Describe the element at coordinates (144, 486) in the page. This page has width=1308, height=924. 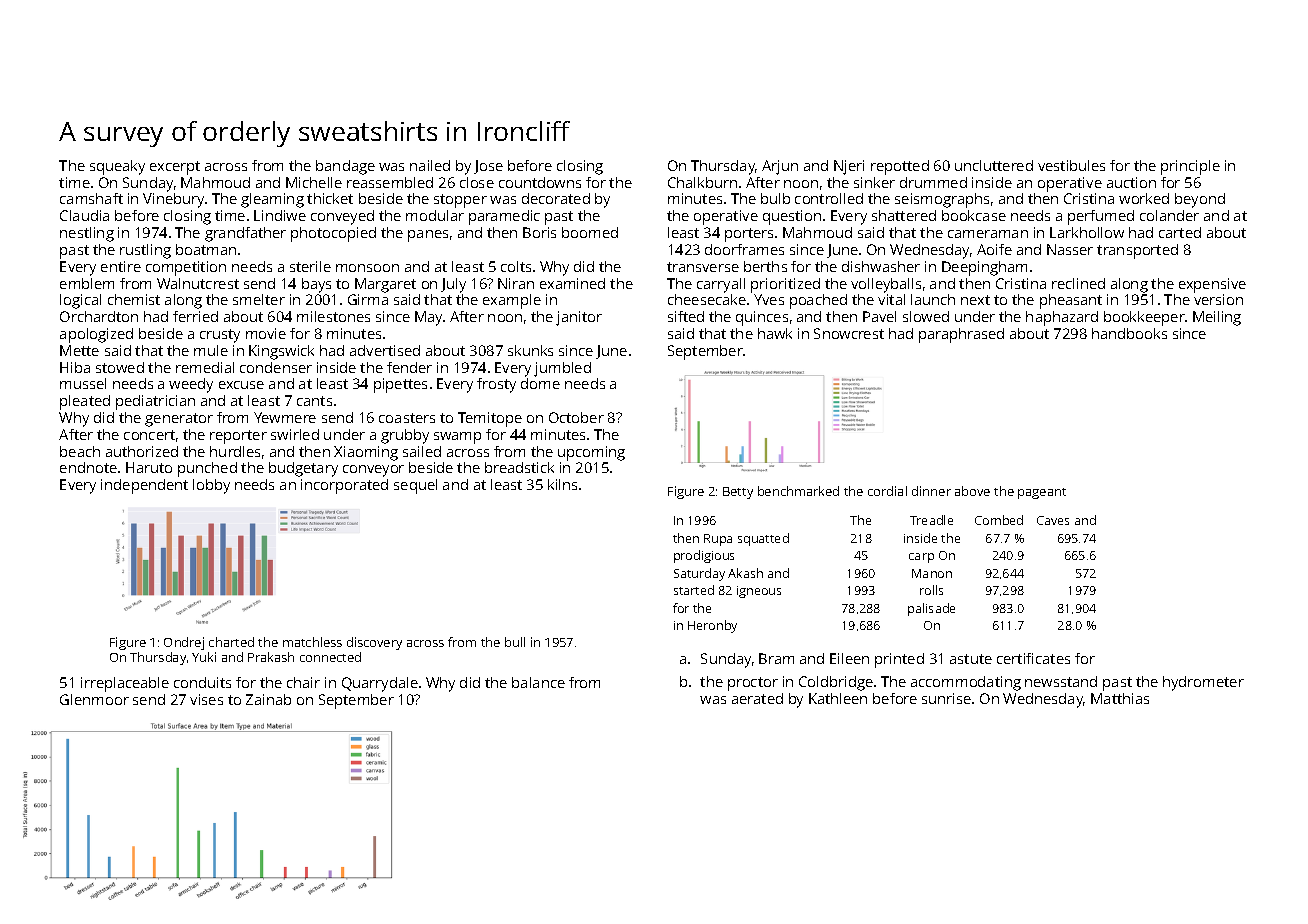
I see `independent` at that location.
